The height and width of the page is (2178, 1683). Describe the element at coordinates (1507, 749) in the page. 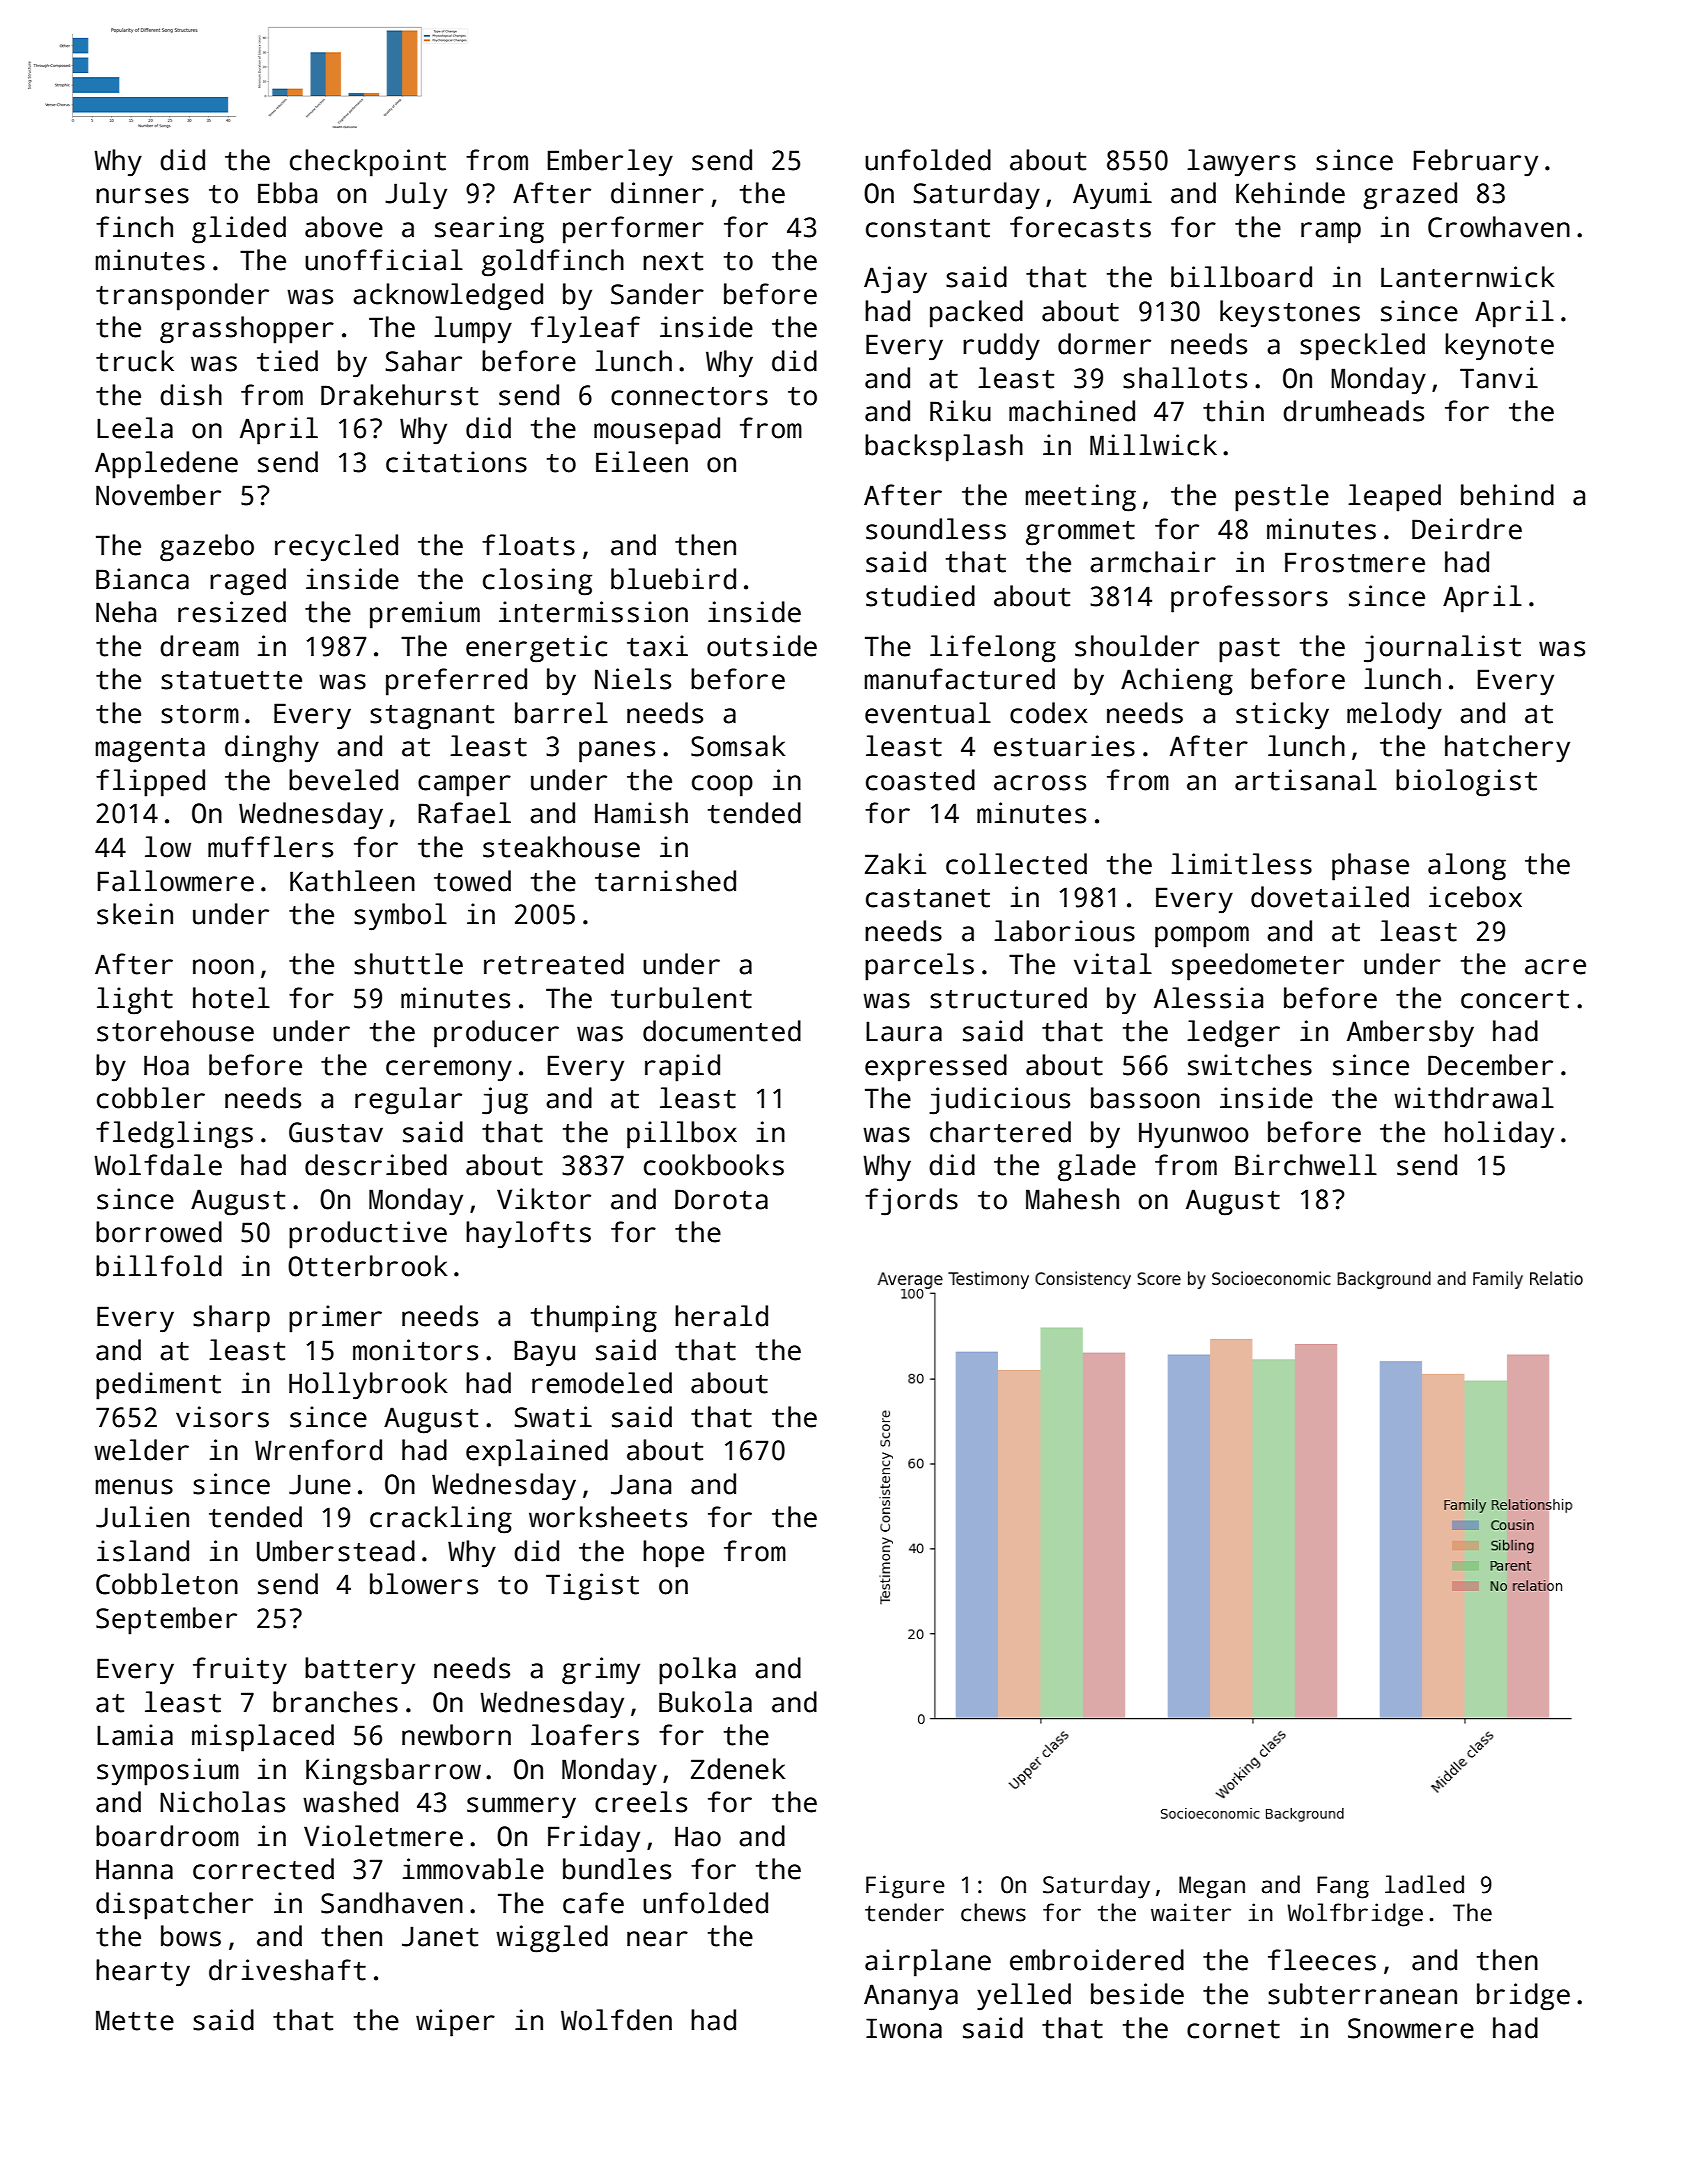

I see `hatchery` at that location.
